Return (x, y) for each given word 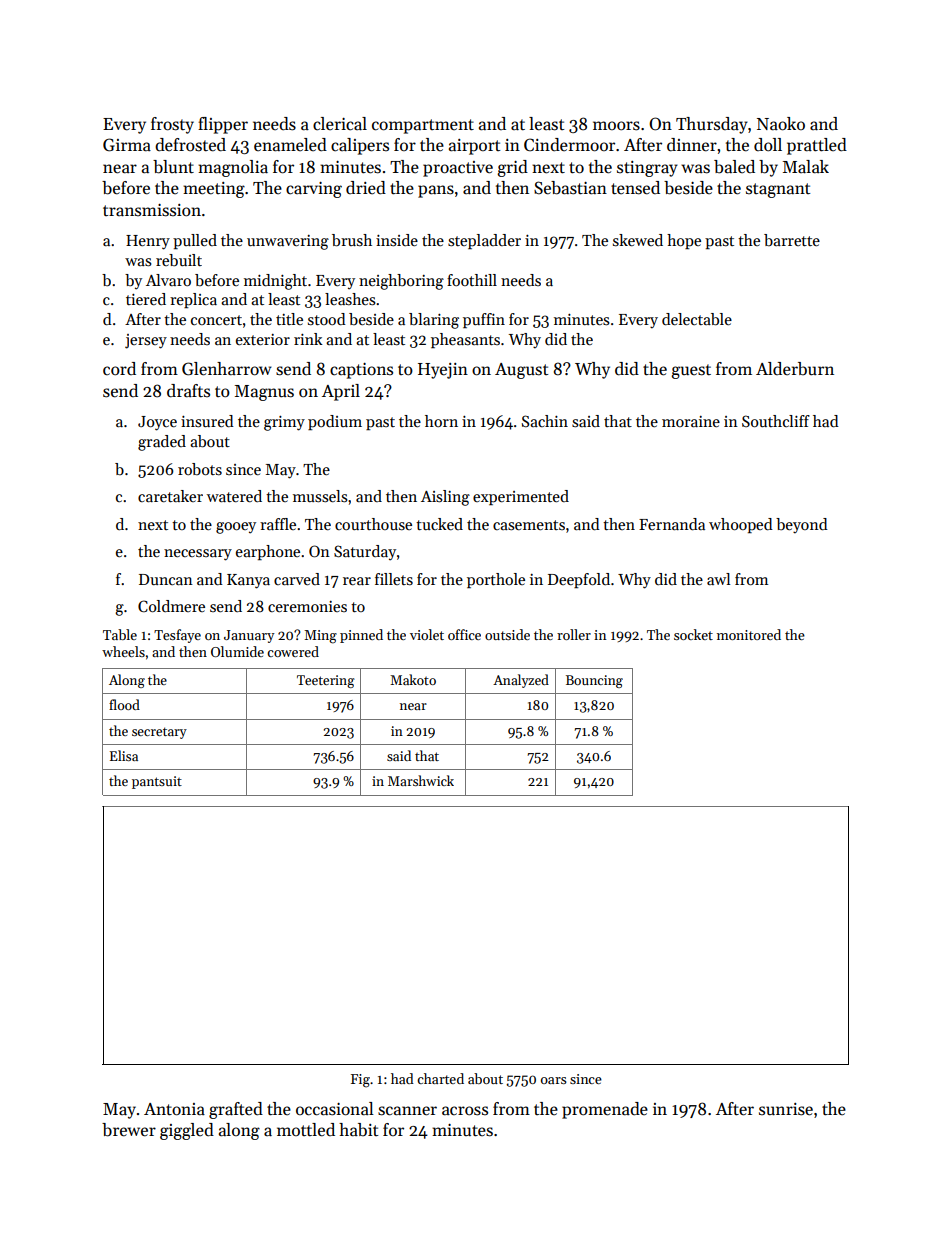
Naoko (781, 124)
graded (162, 443)
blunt (173, 167)
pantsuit (157, 782)
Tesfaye (177, 636)
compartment (423, 126)
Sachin (545, 421)
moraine (691, 421)
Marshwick (421, 780)
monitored (749, 634)
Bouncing (594, 681)
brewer (129, 1130)
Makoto (413, 679)
